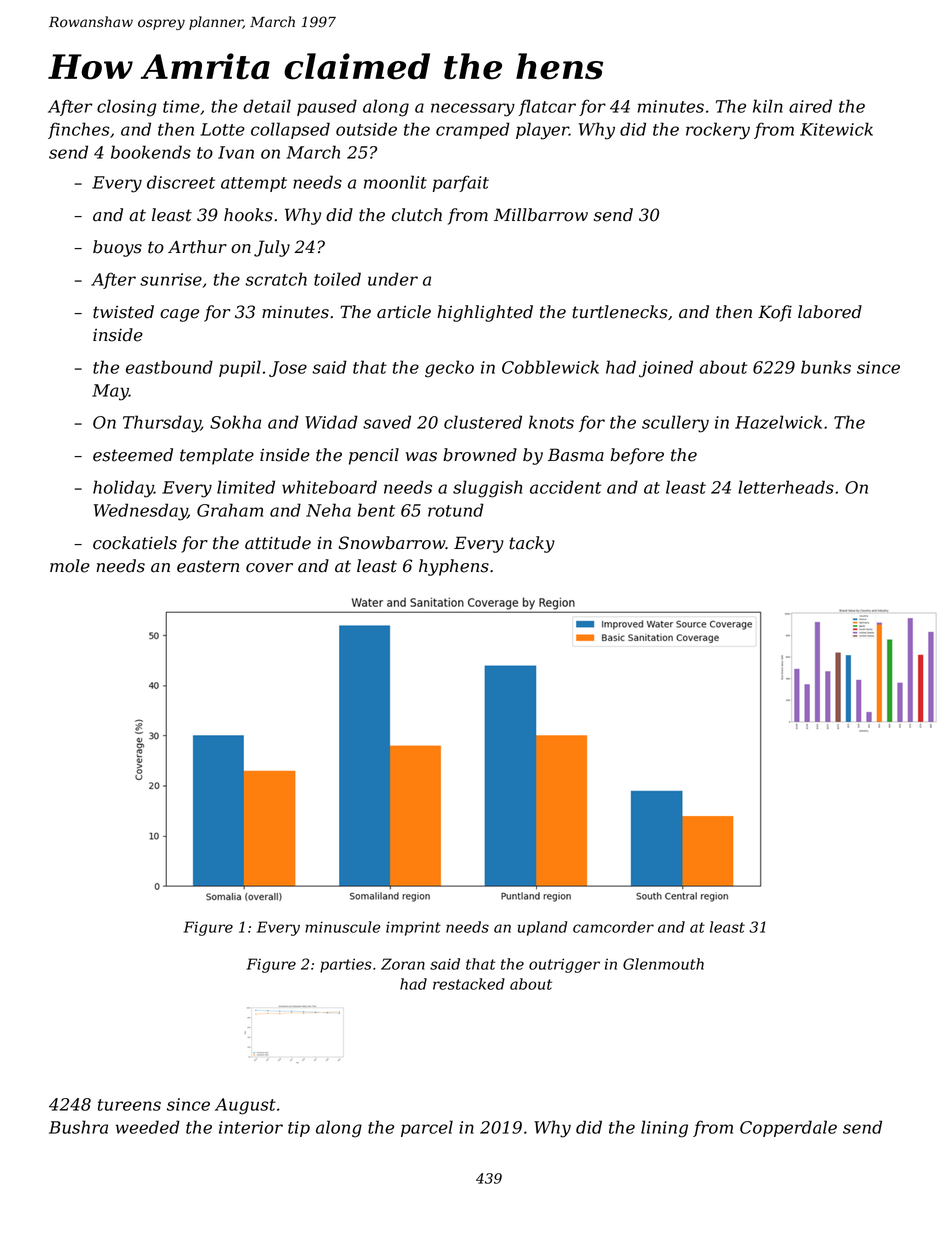 The width and height of the screenshot is (952, 1233). I want to click on labored, so click(830, 312).
